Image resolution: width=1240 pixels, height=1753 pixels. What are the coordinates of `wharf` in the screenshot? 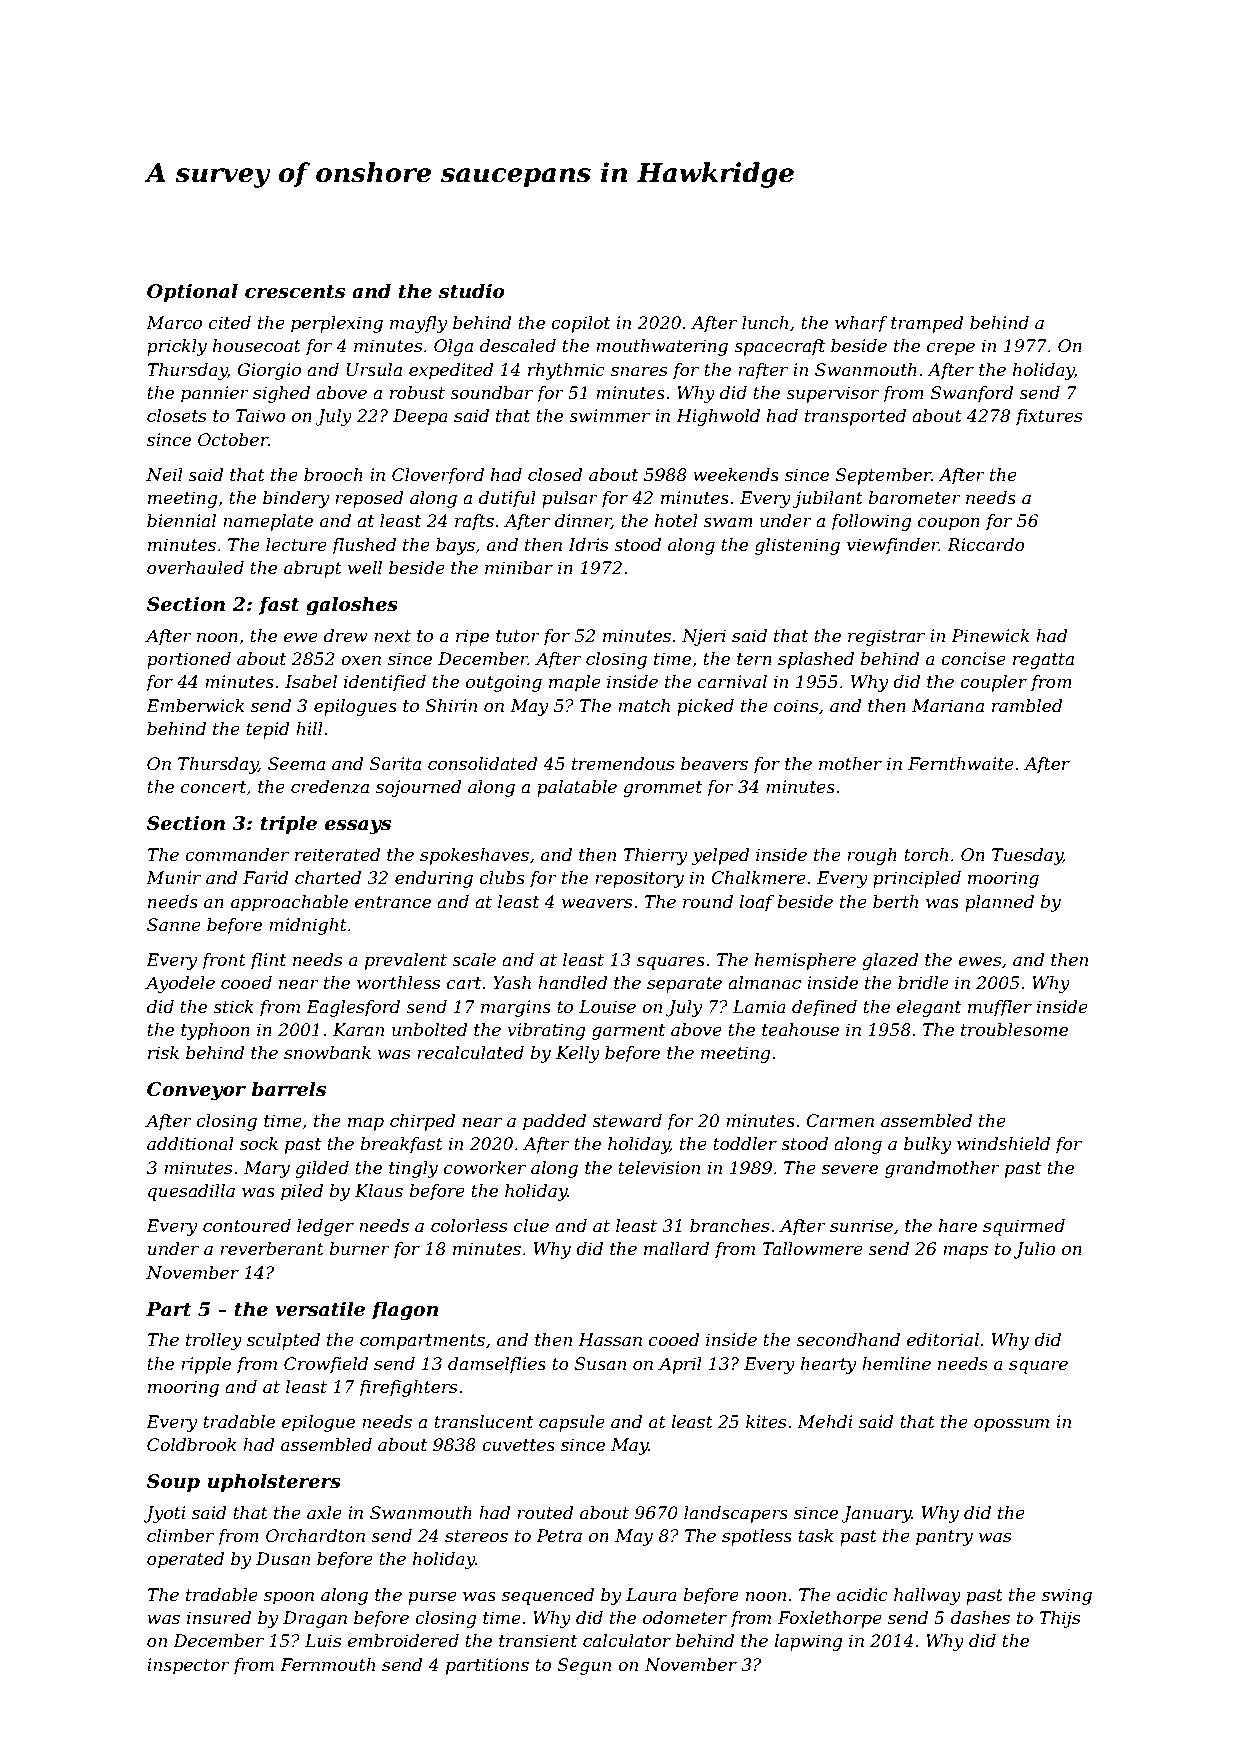 It's located at (861, 324).
